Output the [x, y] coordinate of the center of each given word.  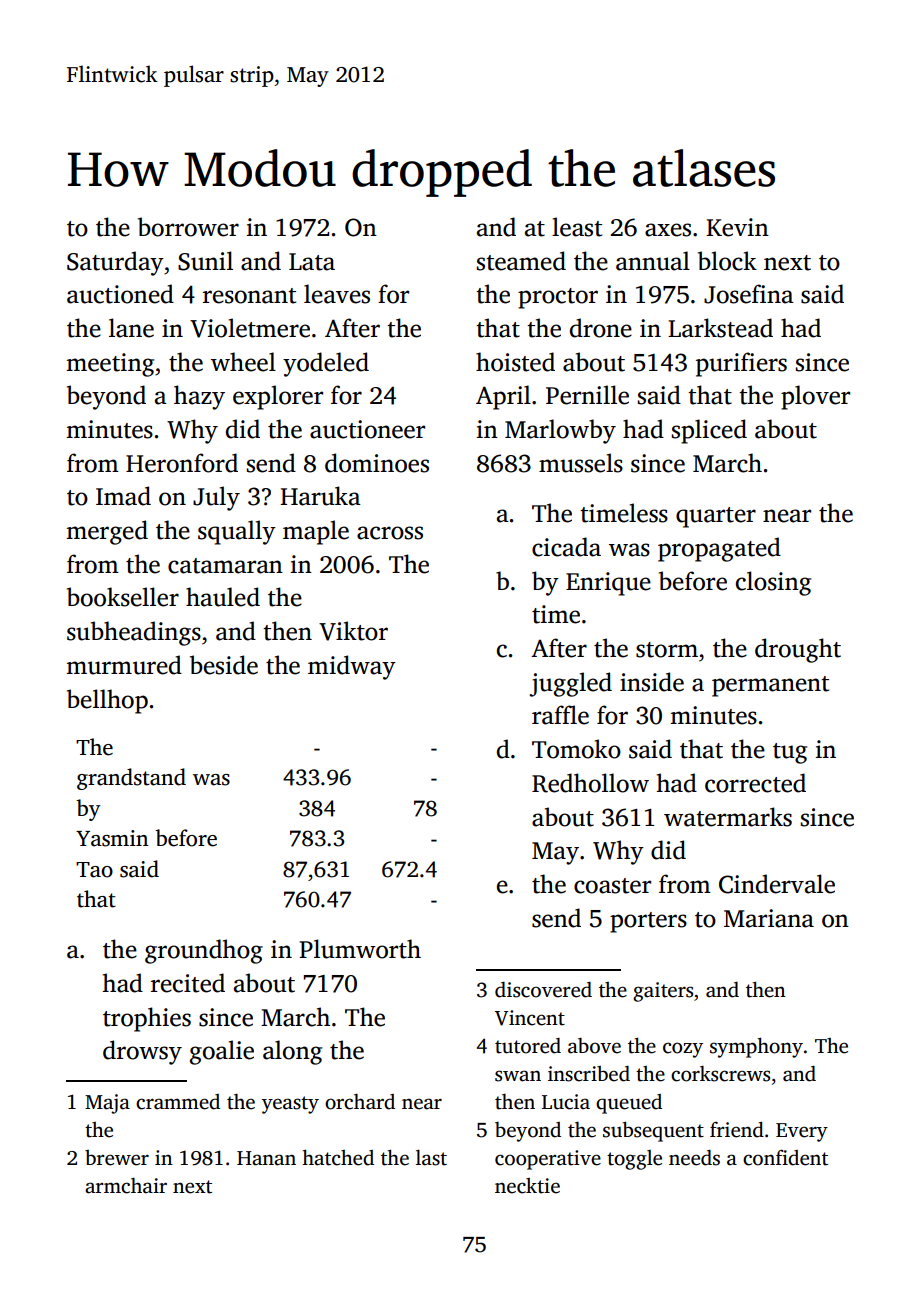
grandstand [131, 779]
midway [352, 667]
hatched [338, 1158]
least [577, 227]
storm [667, 650]
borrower [188, 227]
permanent [770, 686]
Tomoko [576, 749]
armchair [126, 1186]
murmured [124, 665]
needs [694, 1158]
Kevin [737, 227]
